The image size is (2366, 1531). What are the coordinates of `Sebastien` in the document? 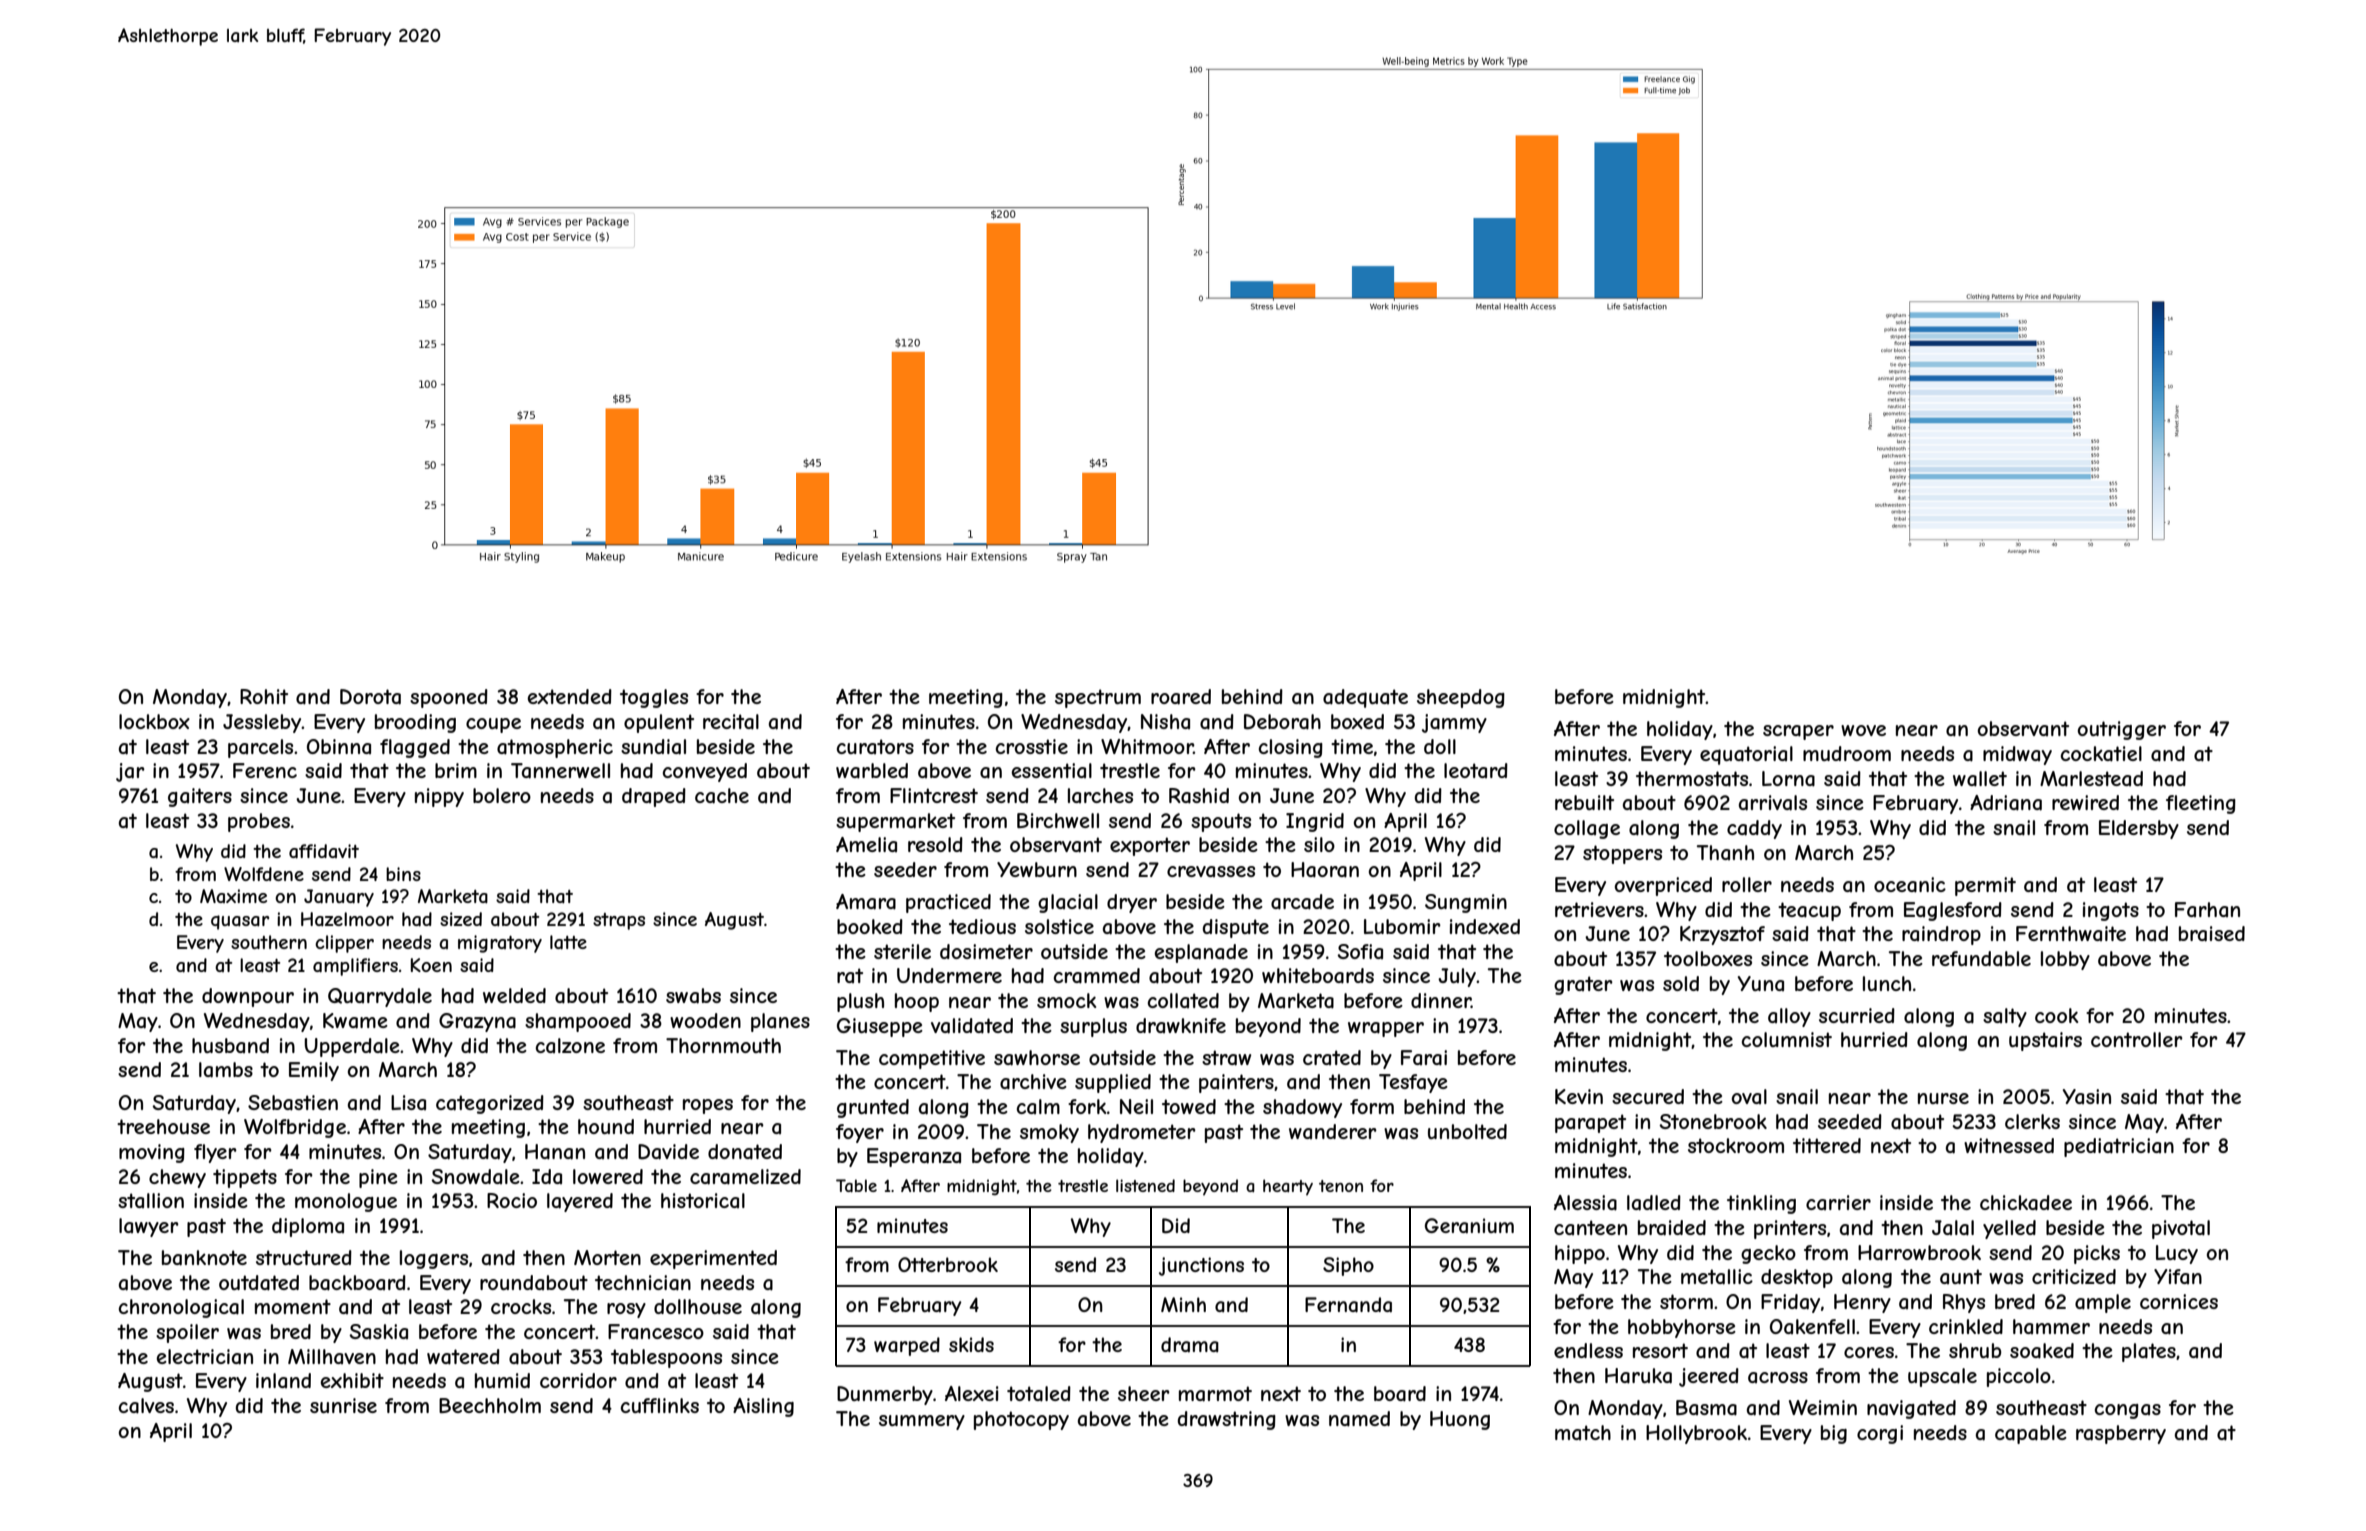 It's located at (293, 1103).
